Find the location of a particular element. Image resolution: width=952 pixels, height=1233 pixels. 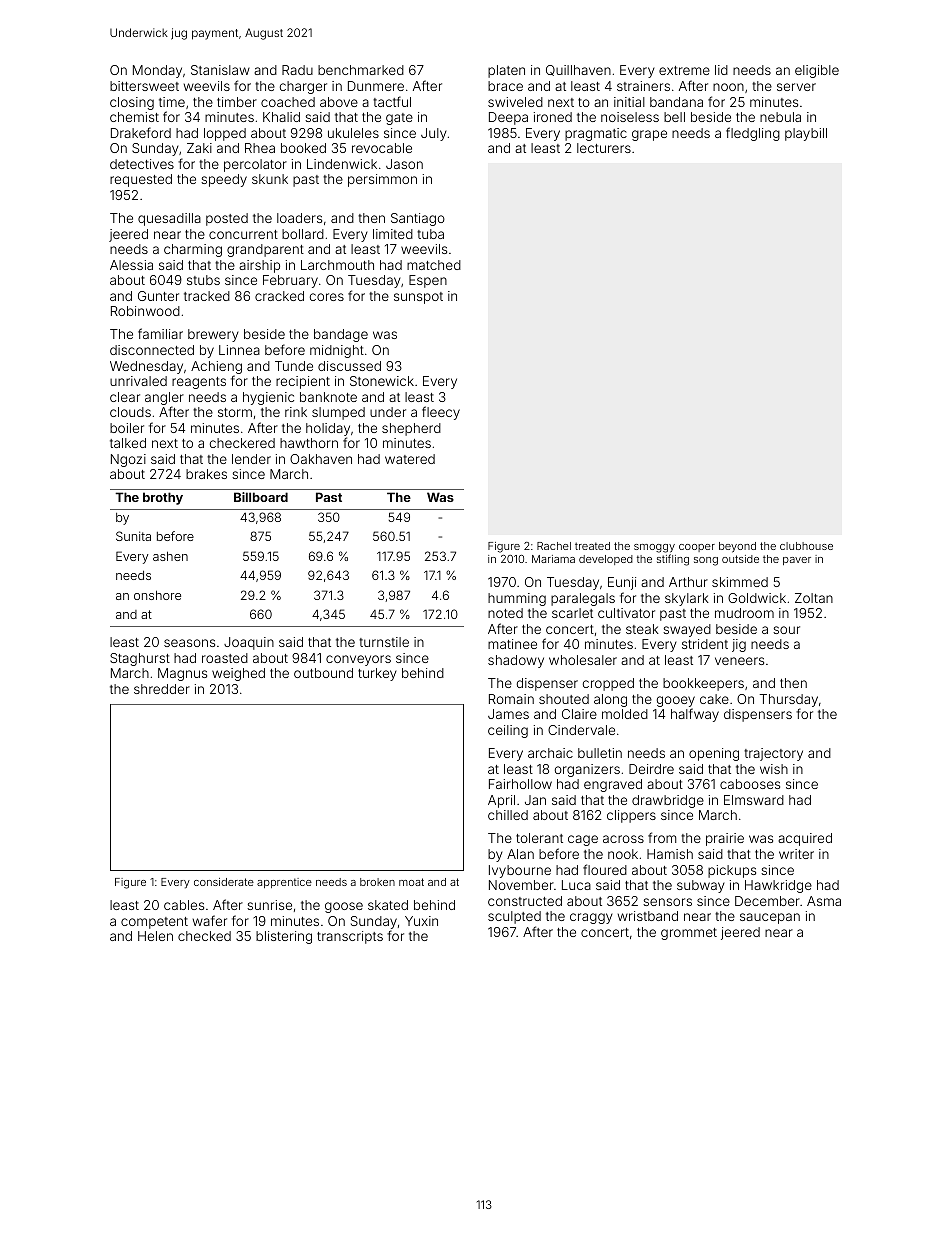

prairie is located at coordinates (725, 839).
